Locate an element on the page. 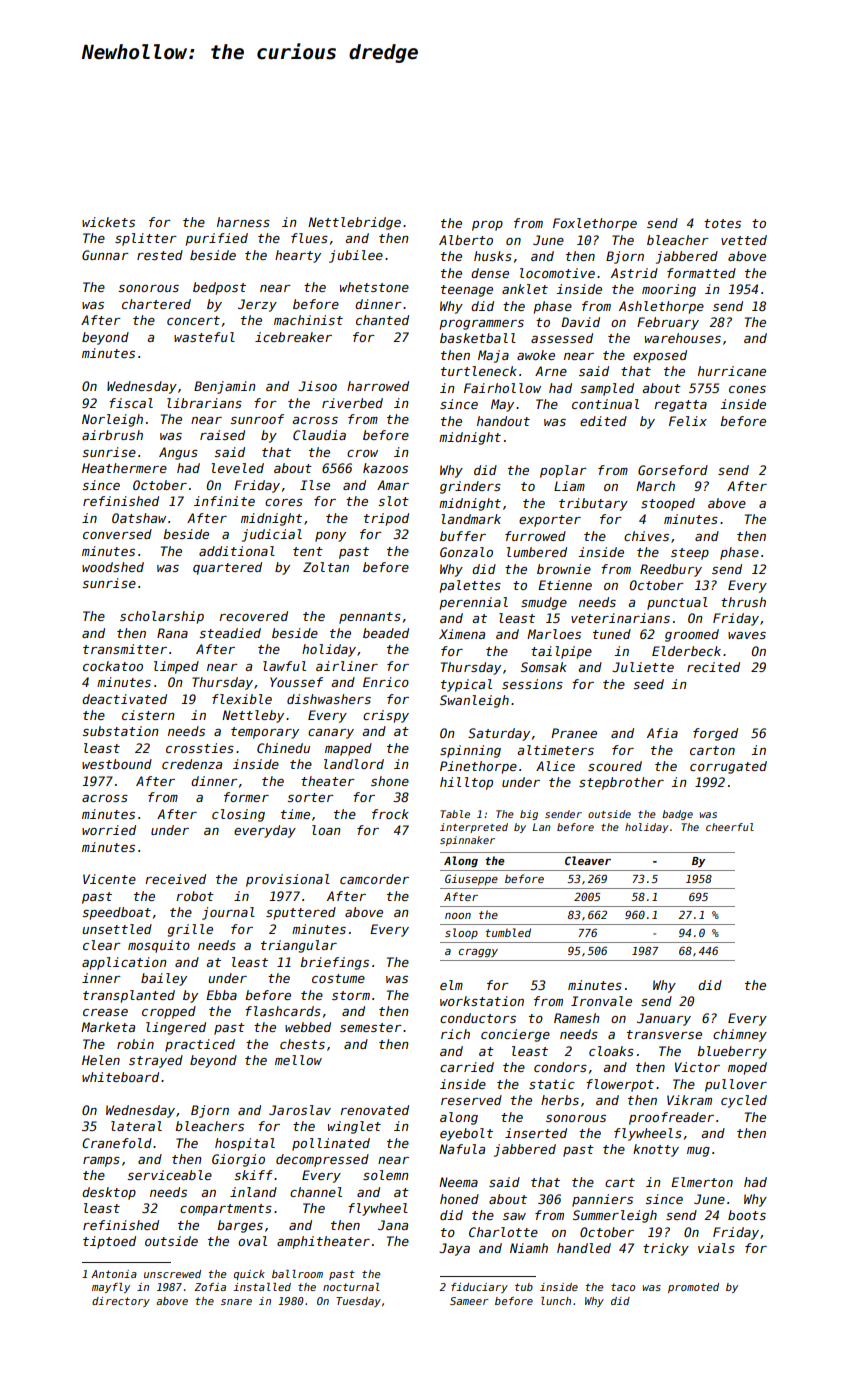 Image resolution: width=849 pixels, height=1400 pixels. Fairhollow is located at coordinates (502, 388).
